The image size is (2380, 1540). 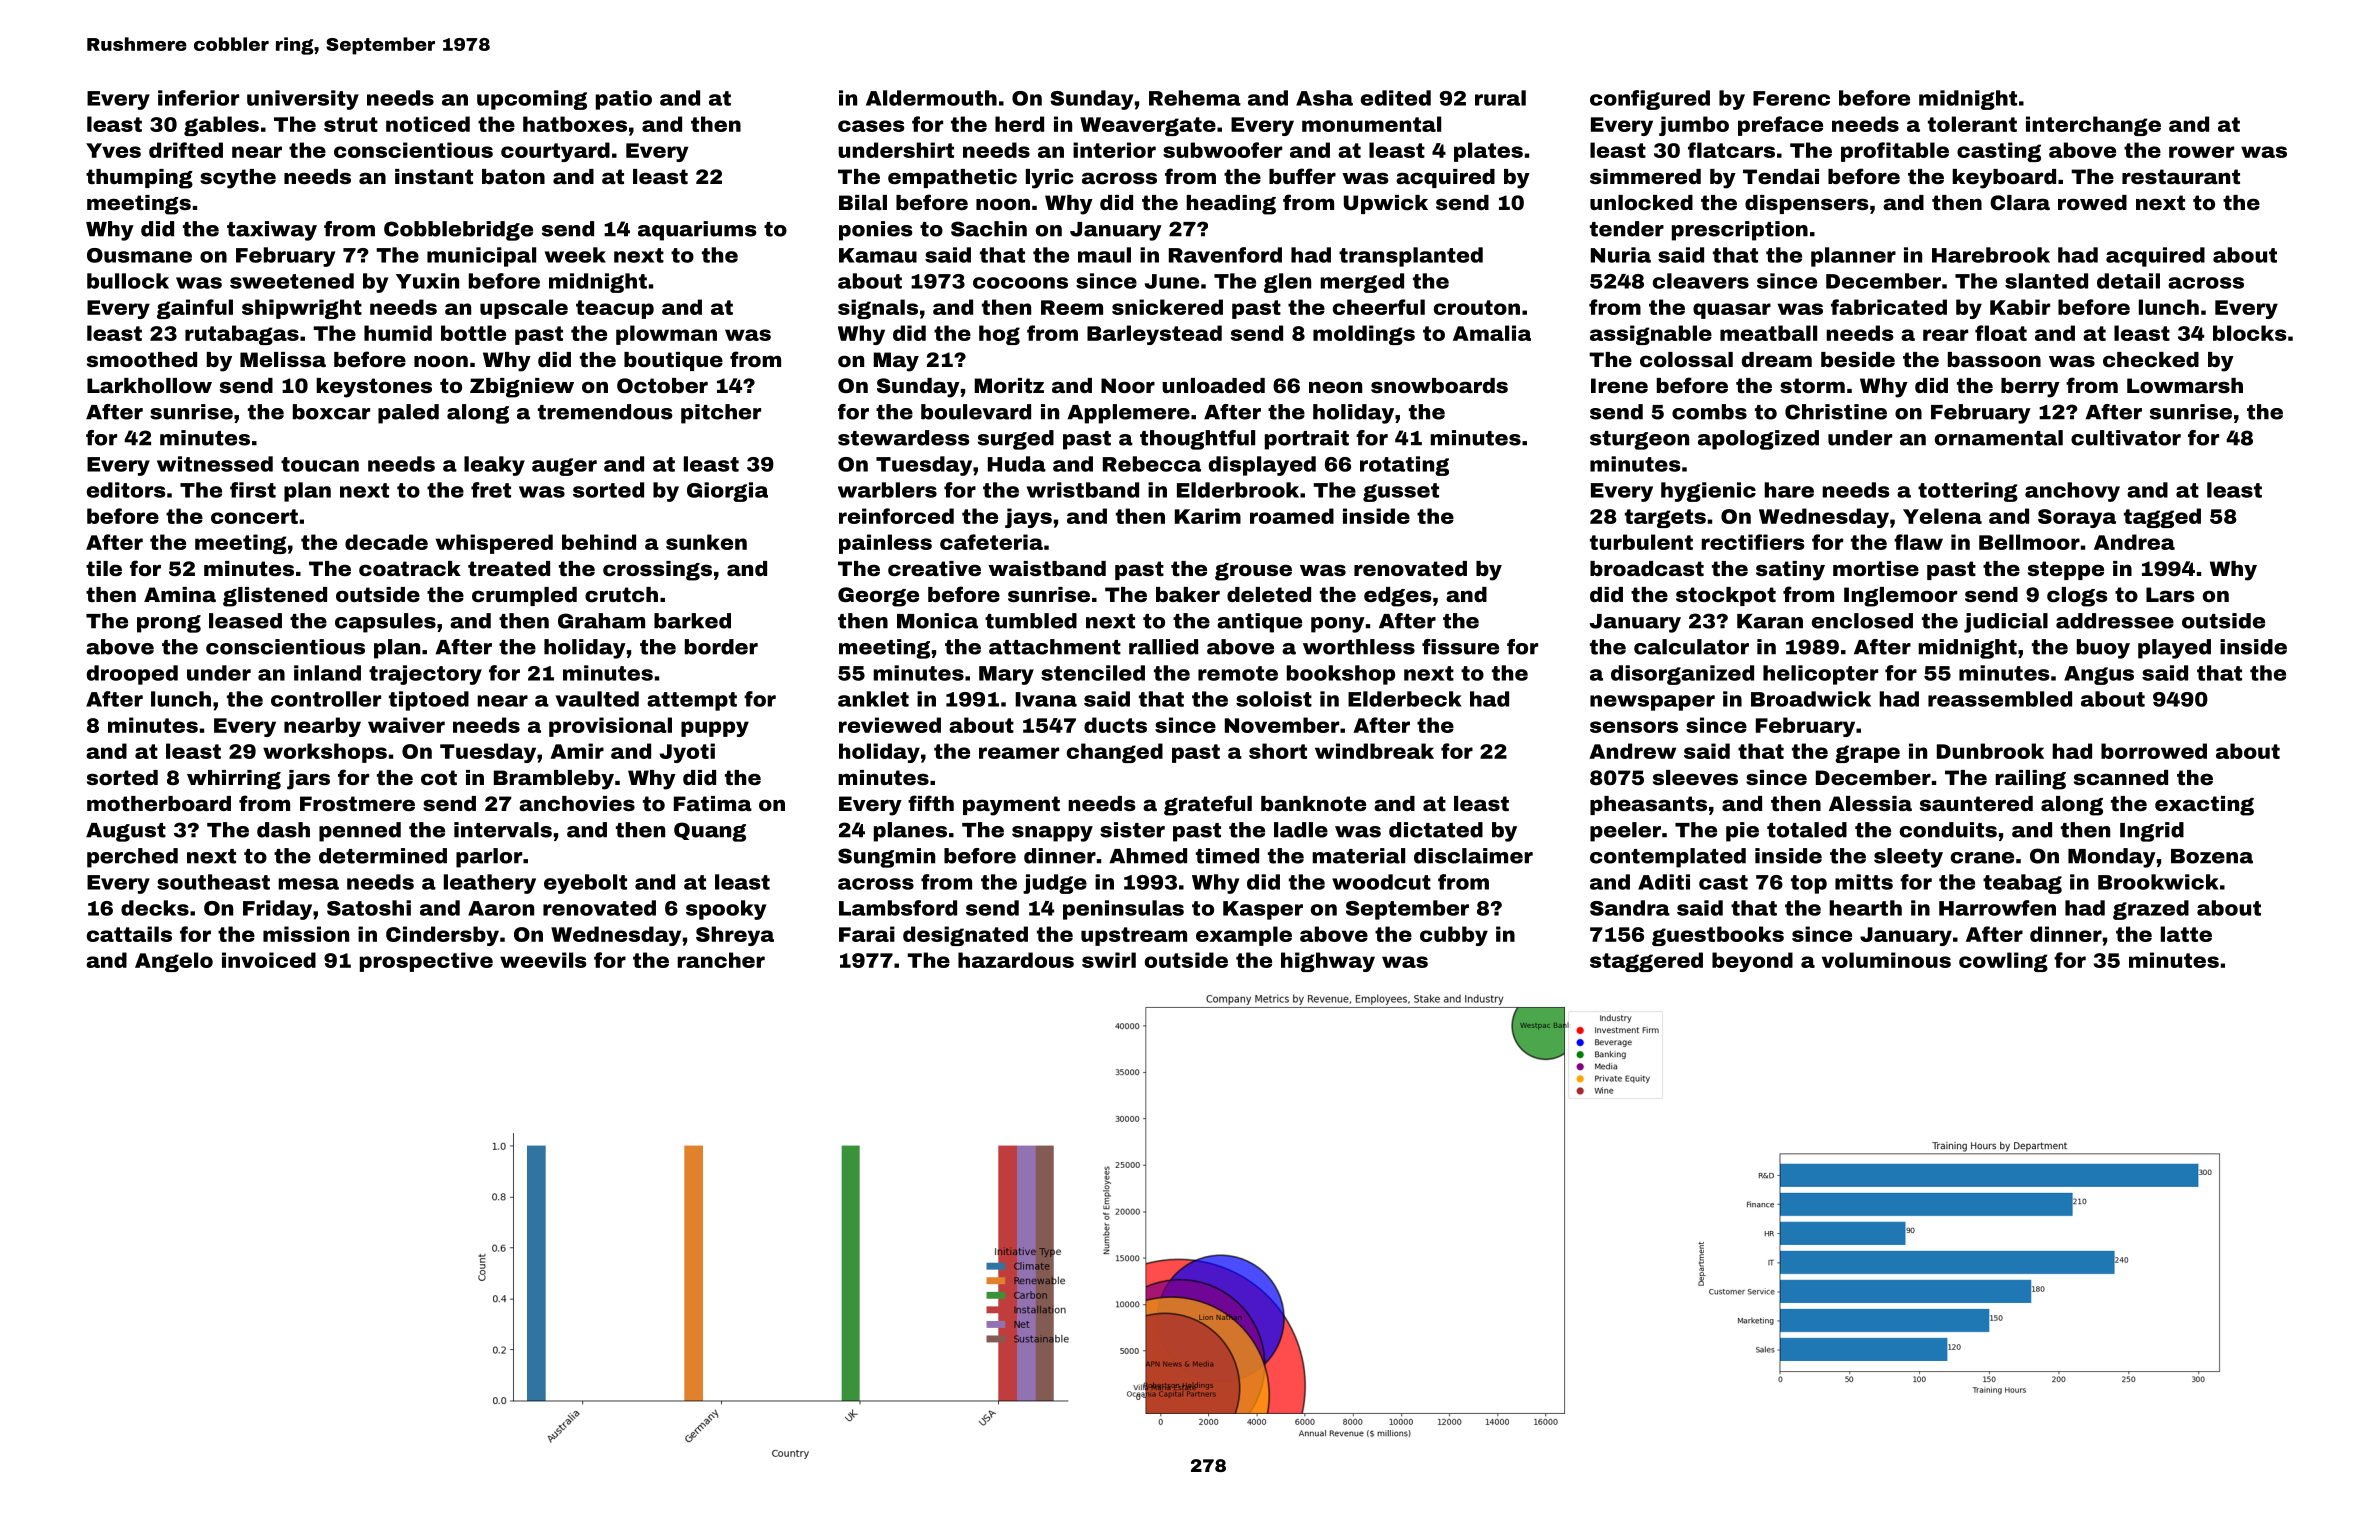 What do you see at coordinates (494, 544) in the page?
I see `whispered` at bounding box center [494, 544].
